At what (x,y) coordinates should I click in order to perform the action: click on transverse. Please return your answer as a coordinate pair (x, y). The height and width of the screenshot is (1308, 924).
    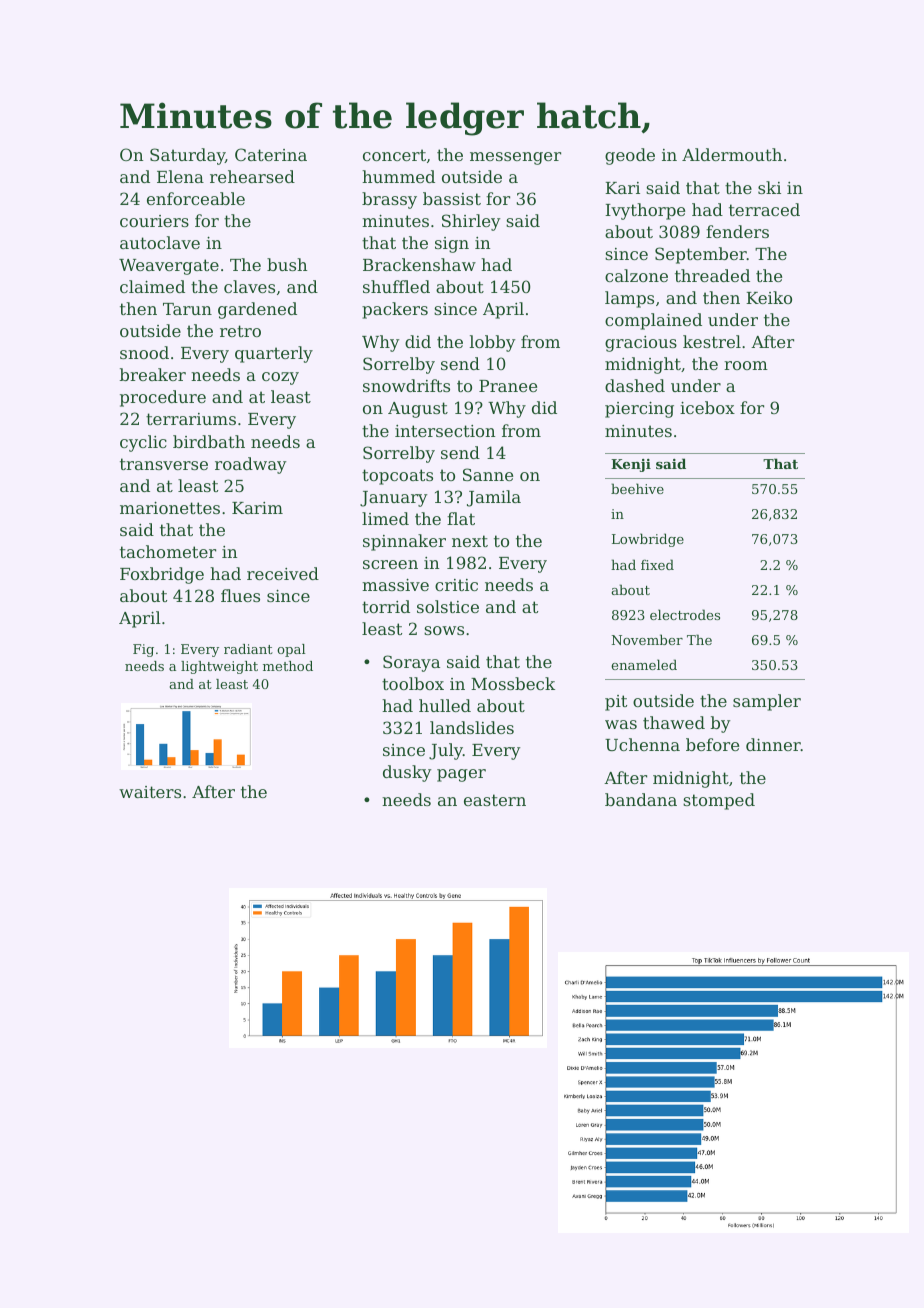
    Looking at the image, I should click on (164, 464).
